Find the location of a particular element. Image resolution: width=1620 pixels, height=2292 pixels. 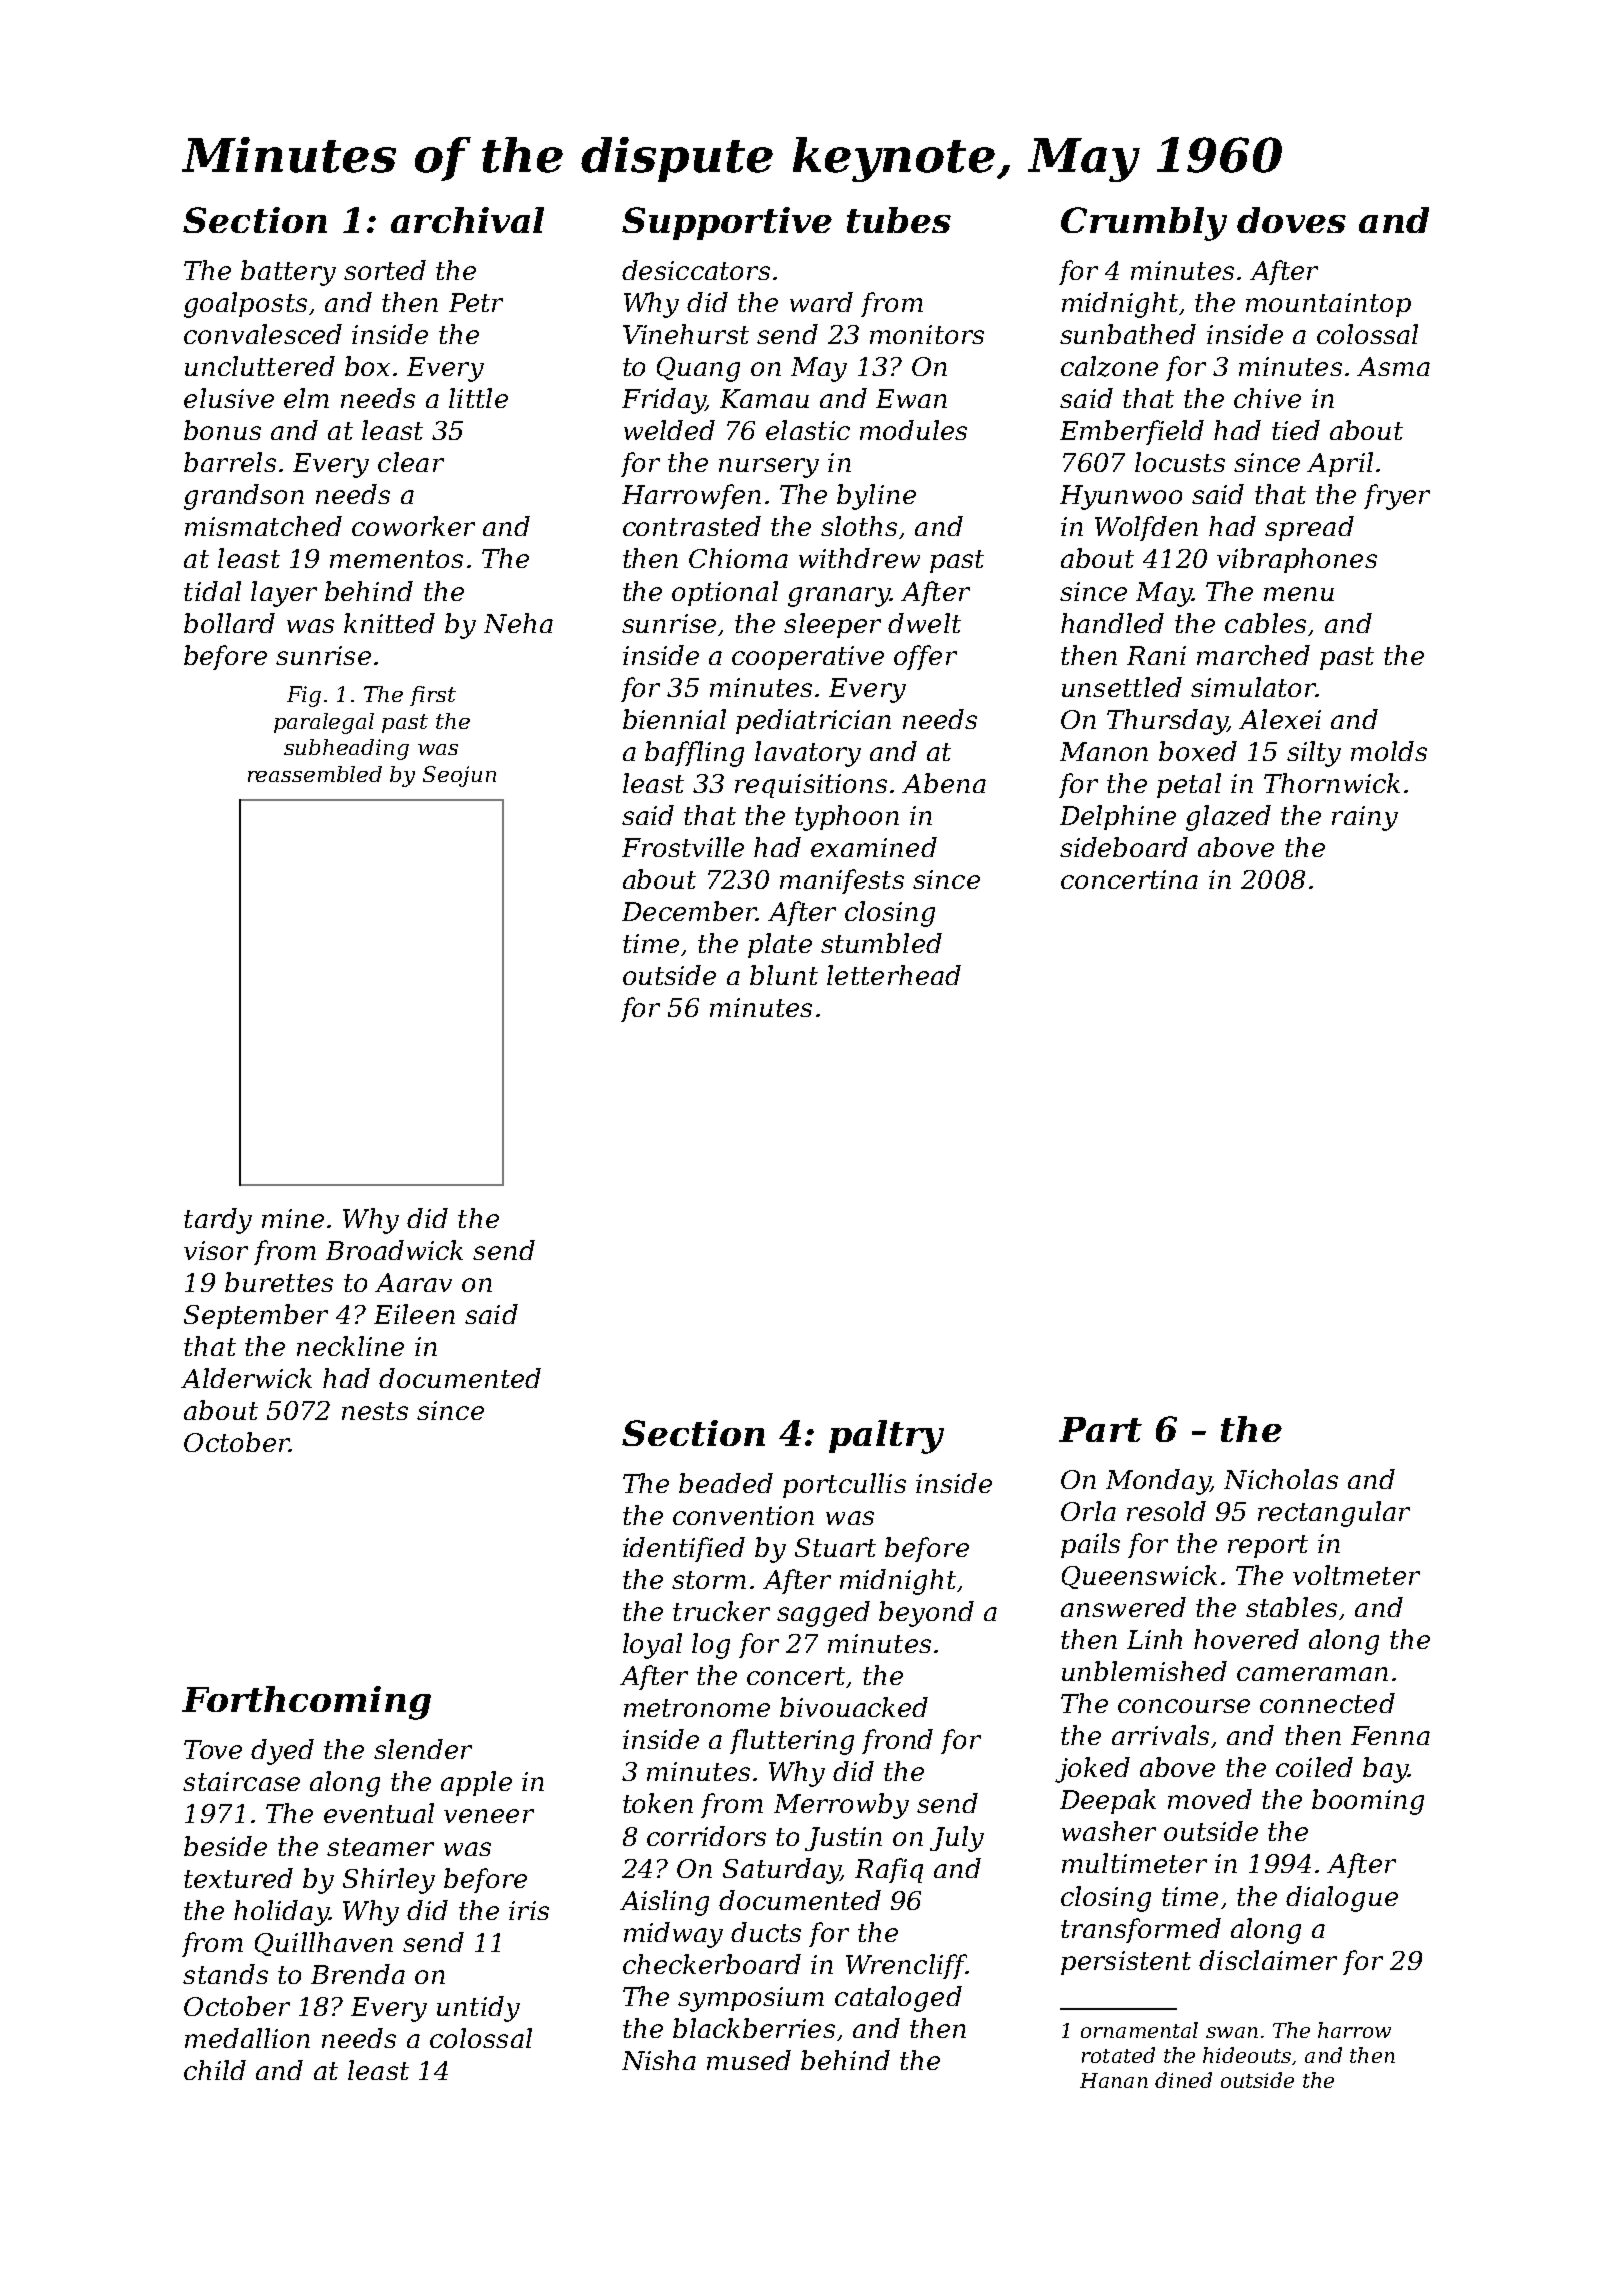

December is located at coordinates (689, 911).
